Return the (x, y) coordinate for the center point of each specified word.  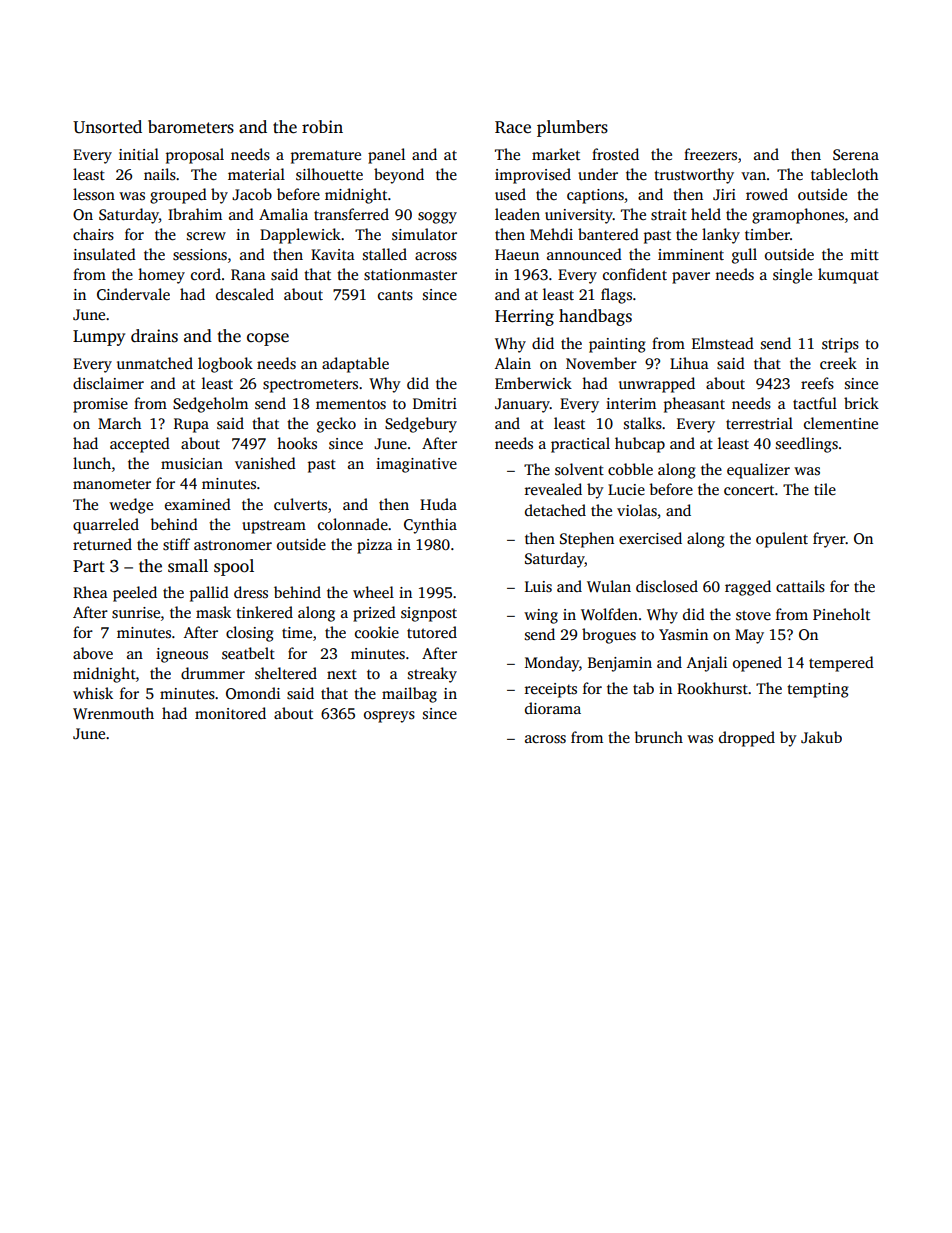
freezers (710, 154)
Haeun (517, 254)
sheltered (286, 673)
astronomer (233, 545)
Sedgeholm (210, 405)
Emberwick (533, 383)
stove (753, 615)
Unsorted (107, 127)
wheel (373, 592)
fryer (829, 540)
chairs (93, 234)
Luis (538, 587)
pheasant (694, 405)
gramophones (798, 216)
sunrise (136, 613)
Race (513, 127)
